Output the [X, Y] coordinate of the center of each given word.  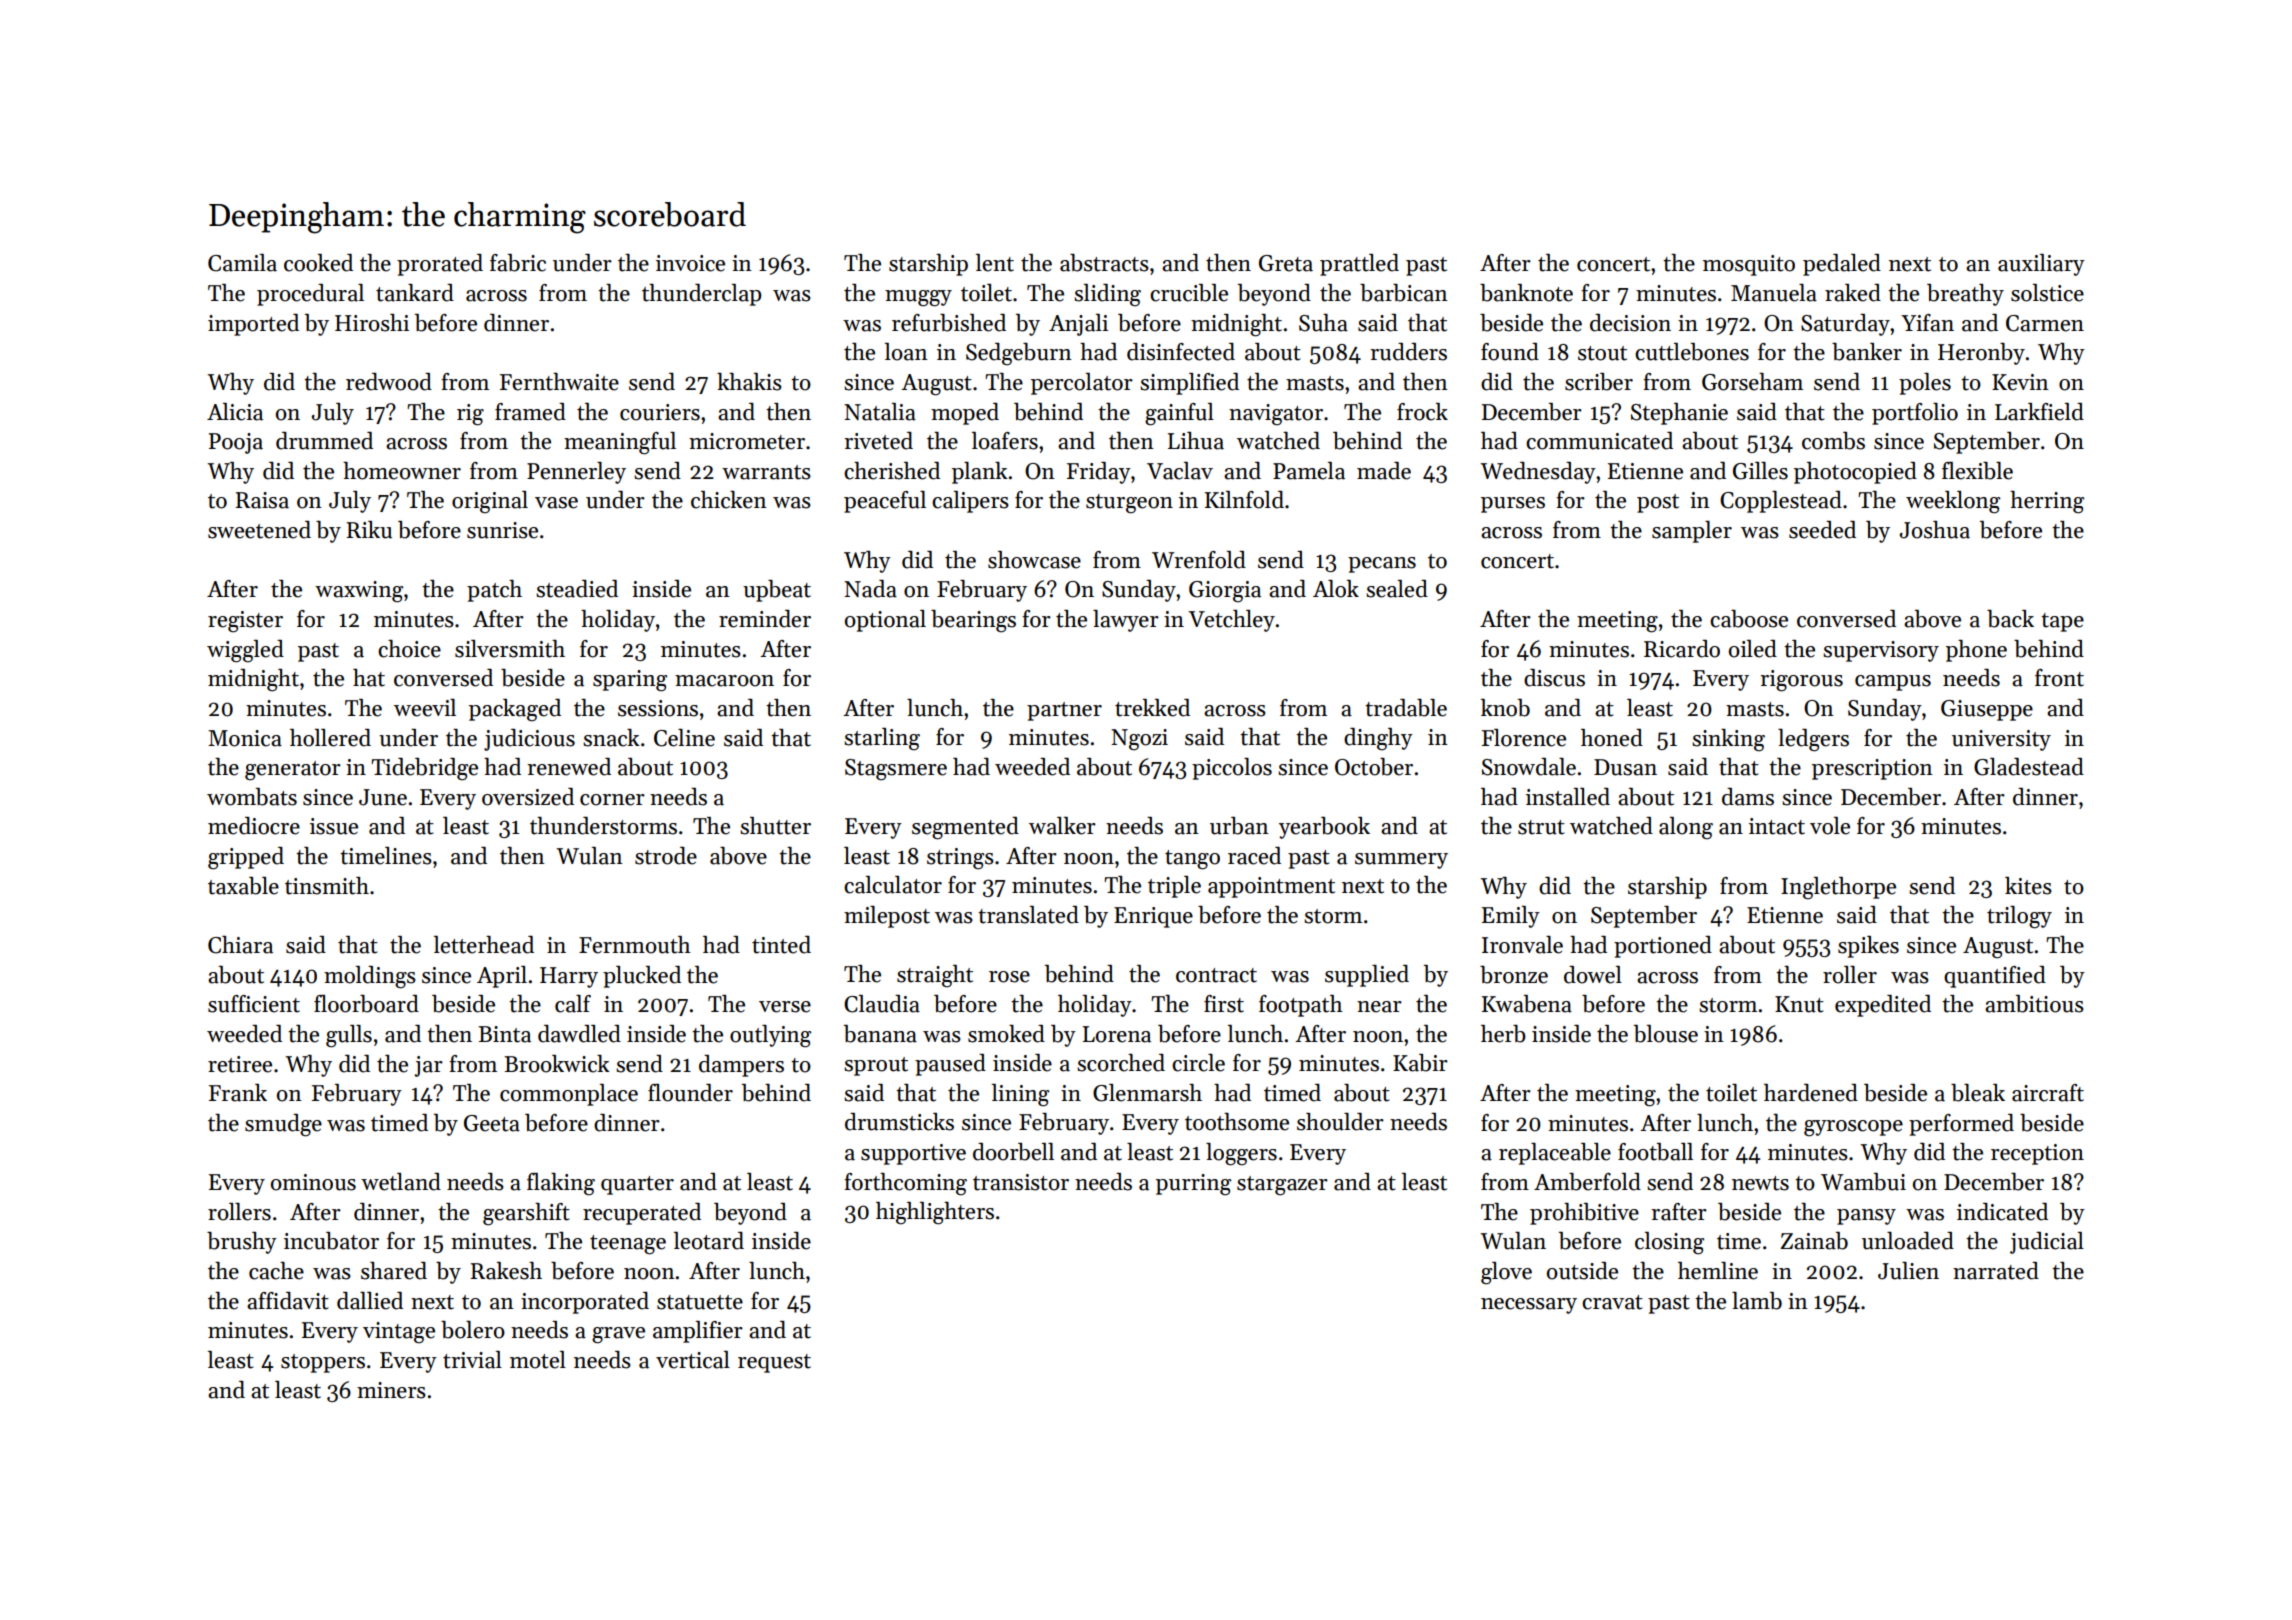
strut [1541, 827]
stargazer [1282, 1186]
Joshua [1935, 530]
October [1374, 767]
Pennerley [576, 473]
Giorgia [1225, 592]
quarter [637, 1185]
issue [334, 826]
